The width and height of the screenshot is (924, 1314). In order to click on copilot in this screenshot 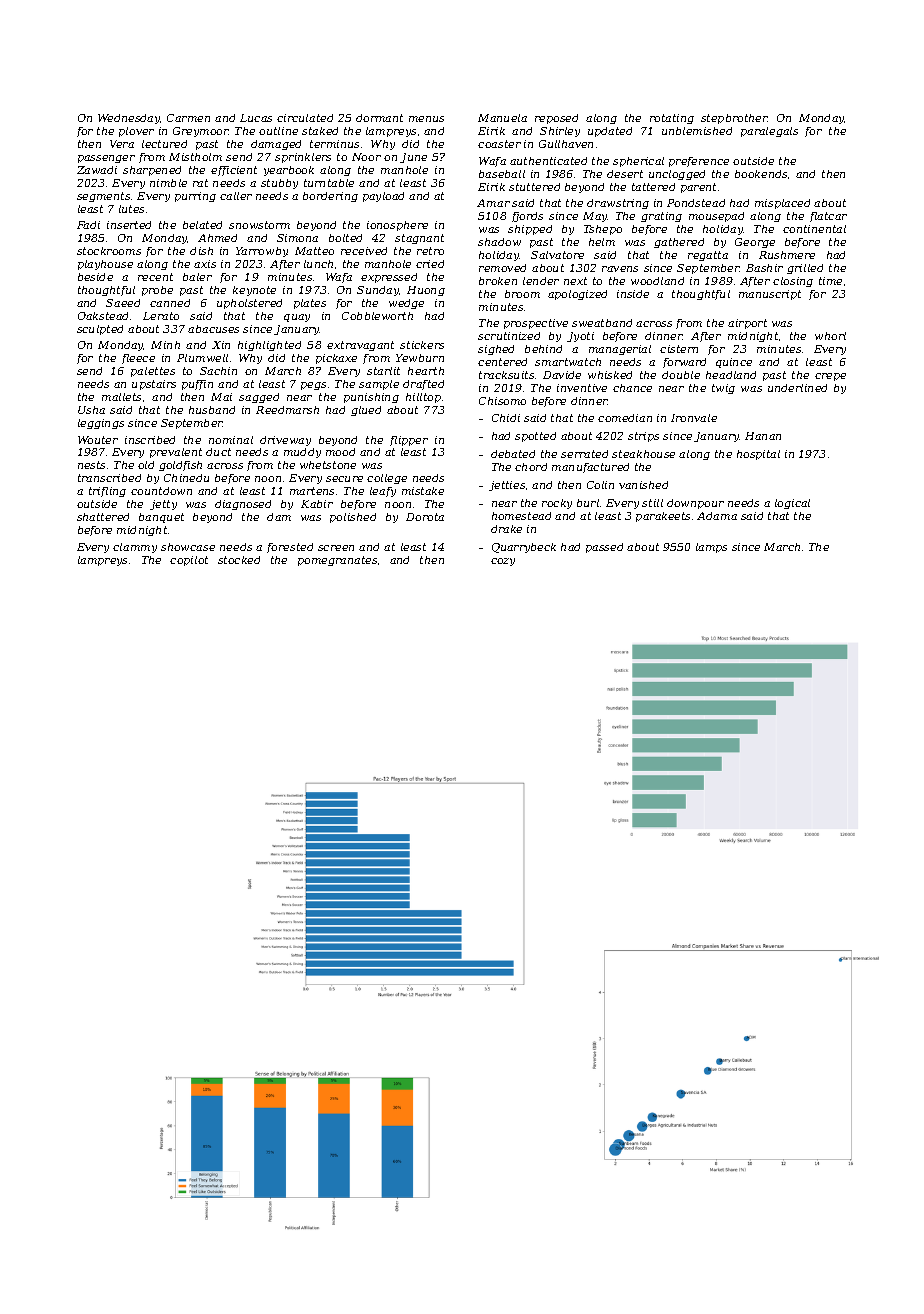, I will do `click(189, 561)`.
